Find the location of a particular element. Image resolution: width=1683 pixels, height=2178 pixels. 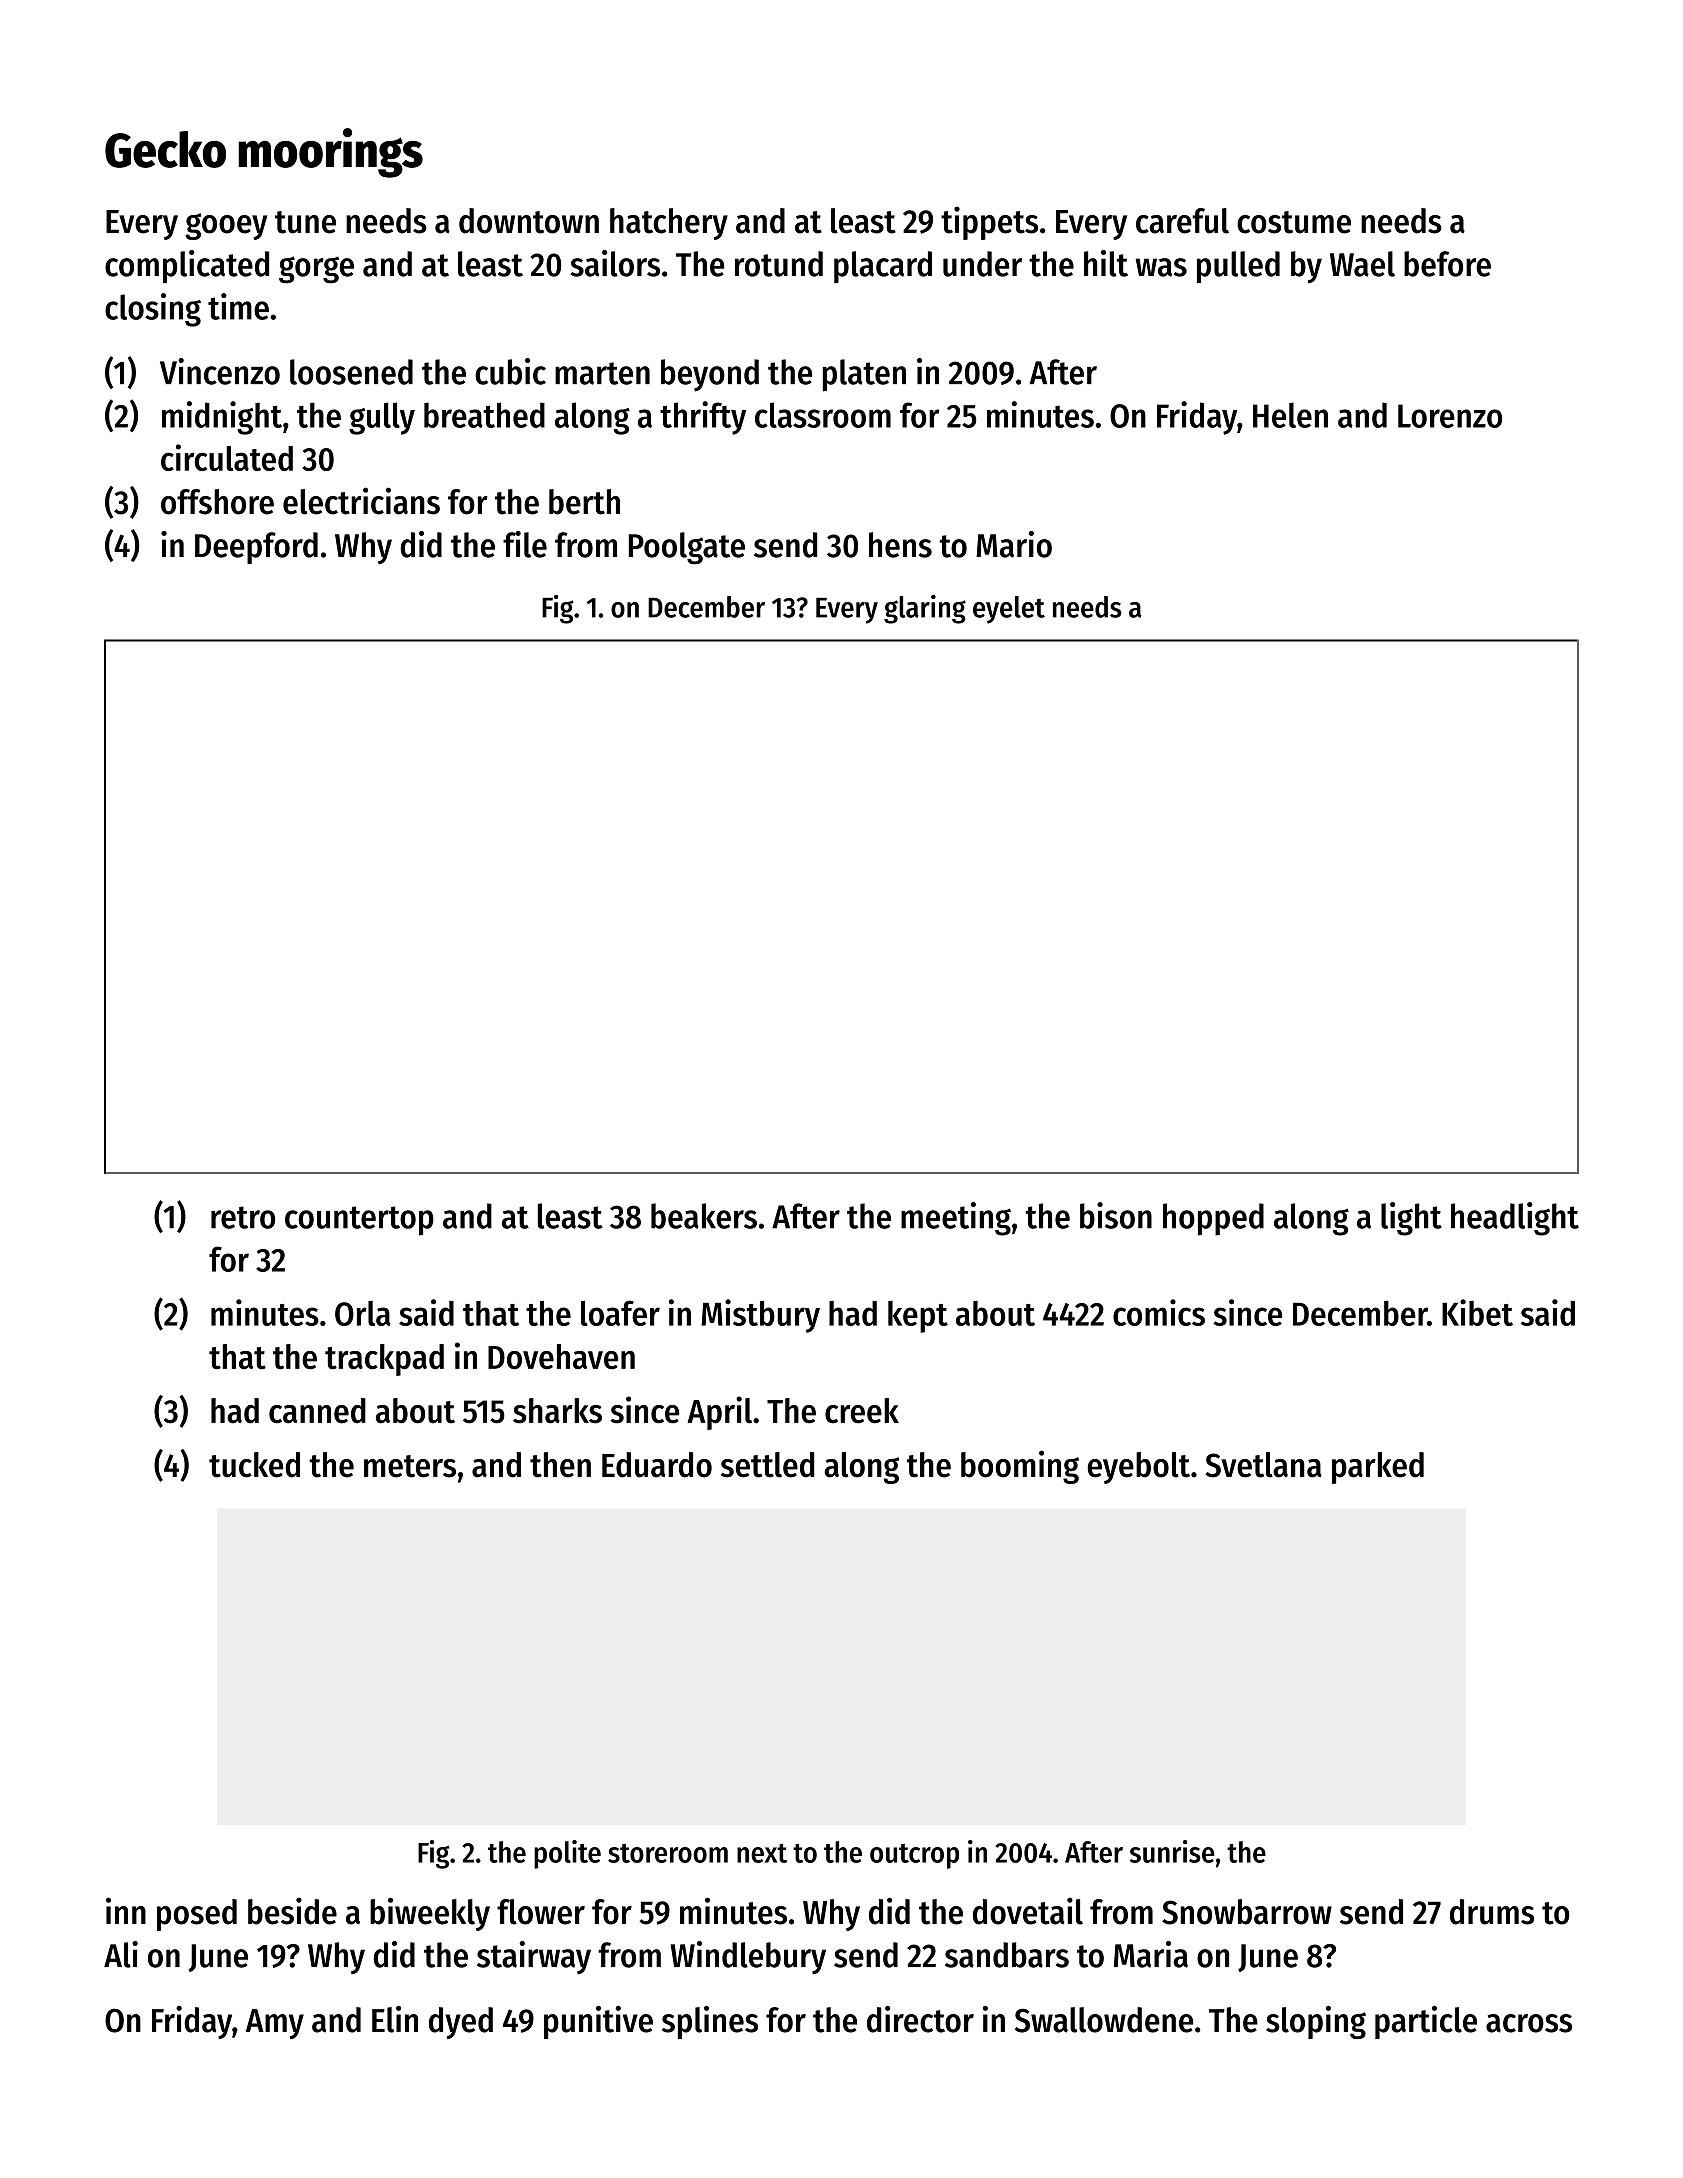

Lorenzo is located at coordinates (1450, 416).
